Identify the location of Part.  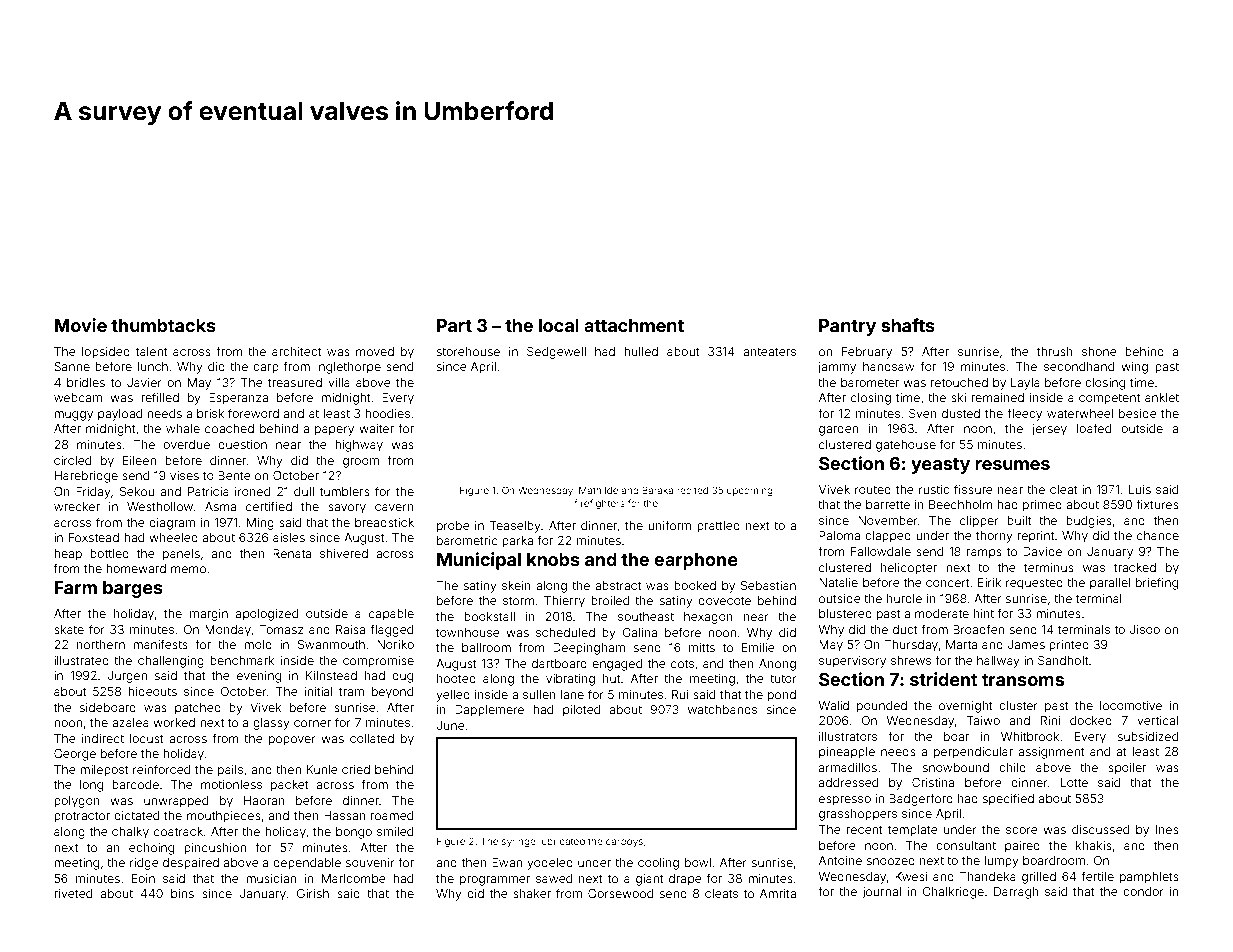
(454, 325).
